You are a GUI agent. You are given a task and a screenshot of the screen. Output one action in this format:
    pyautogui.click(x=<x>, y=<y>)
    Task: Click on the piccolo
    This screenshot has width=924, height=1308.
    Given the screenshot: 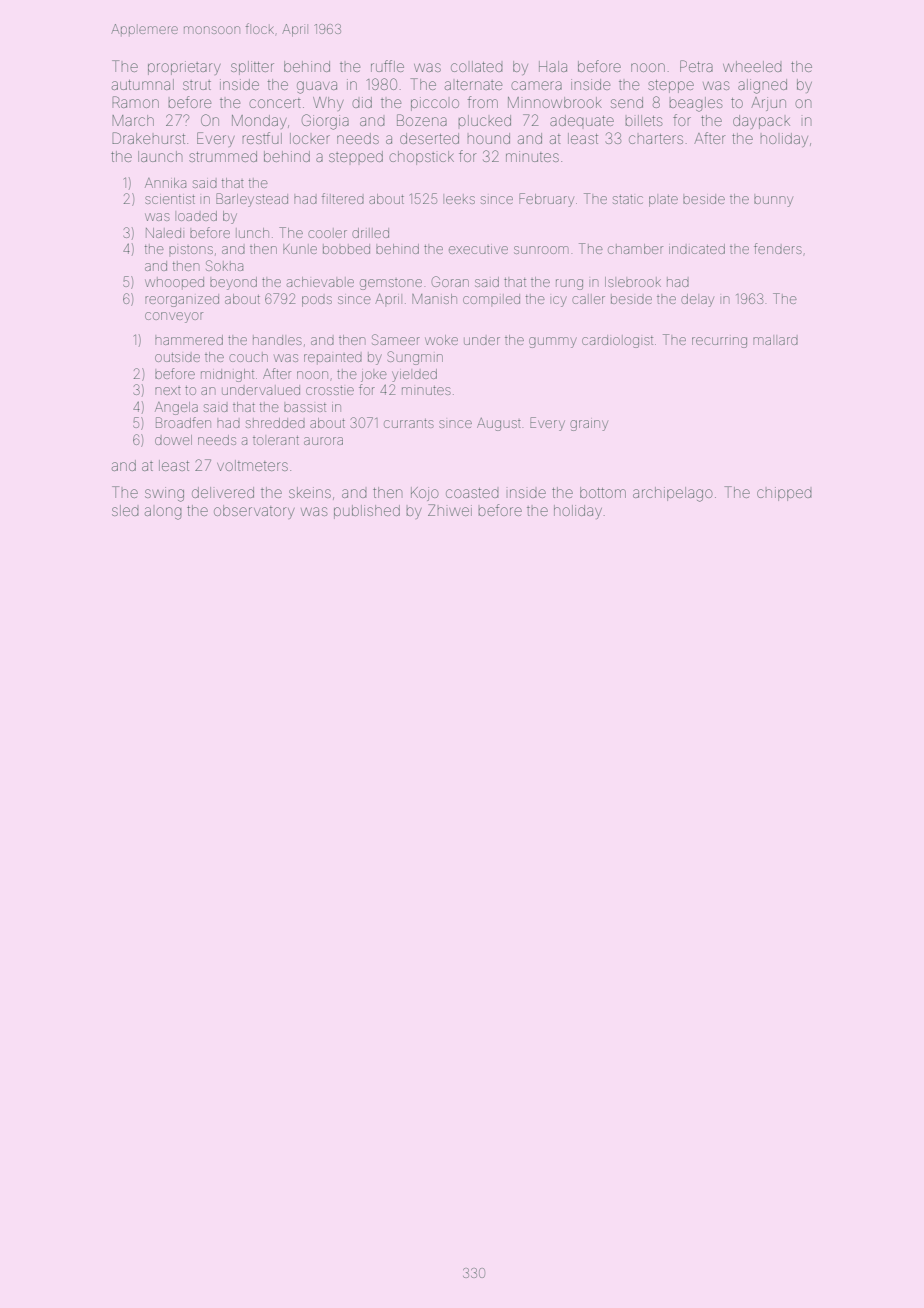 What is the action you would take?
    pyautogui.click(x=435, y=104)
